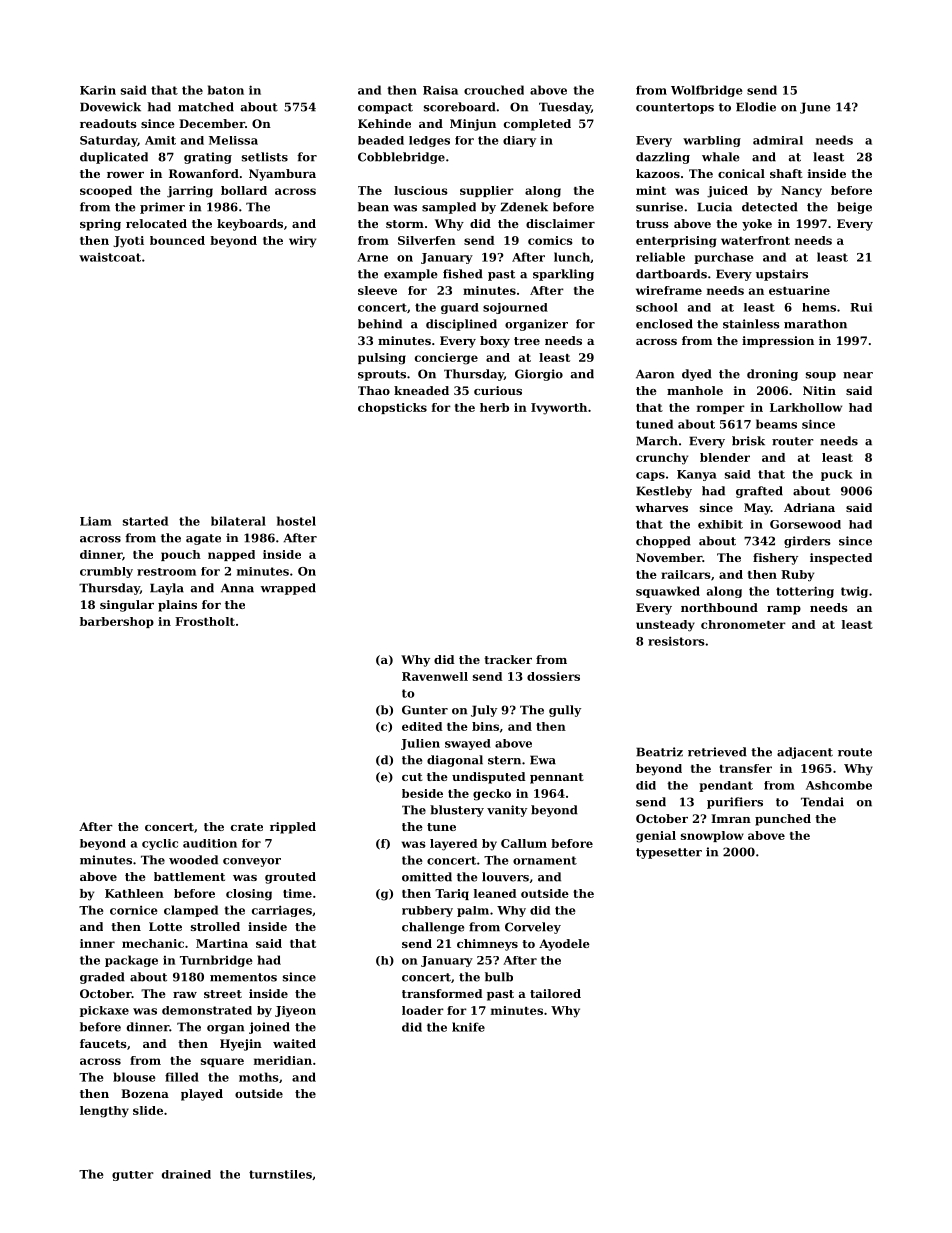 The image size is (952, 1233). Describe the element at coordinates (494, 90) in the page. I see `crouched` at that location.
